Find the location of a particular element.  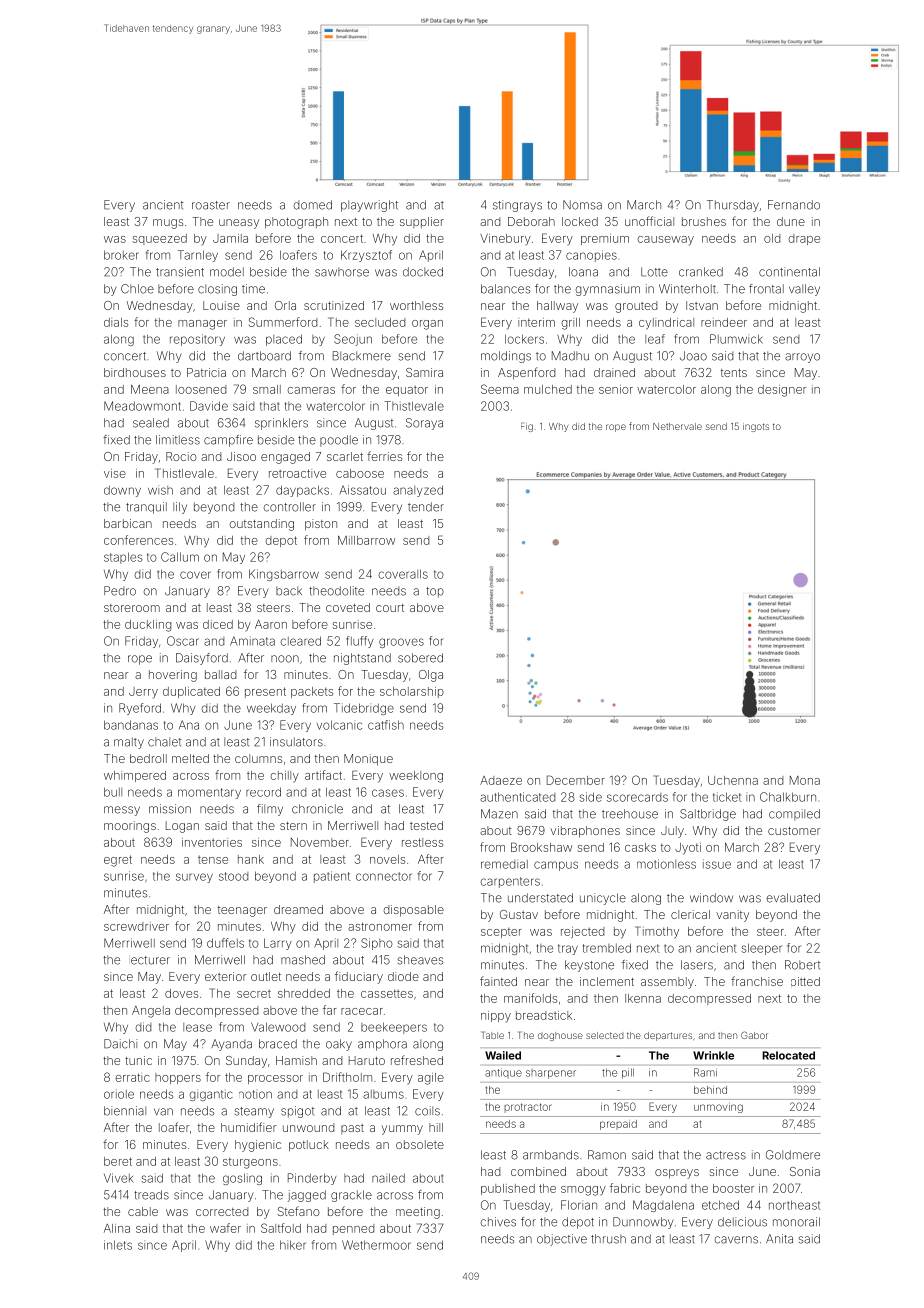

top is located at coordinates (435, 592).
